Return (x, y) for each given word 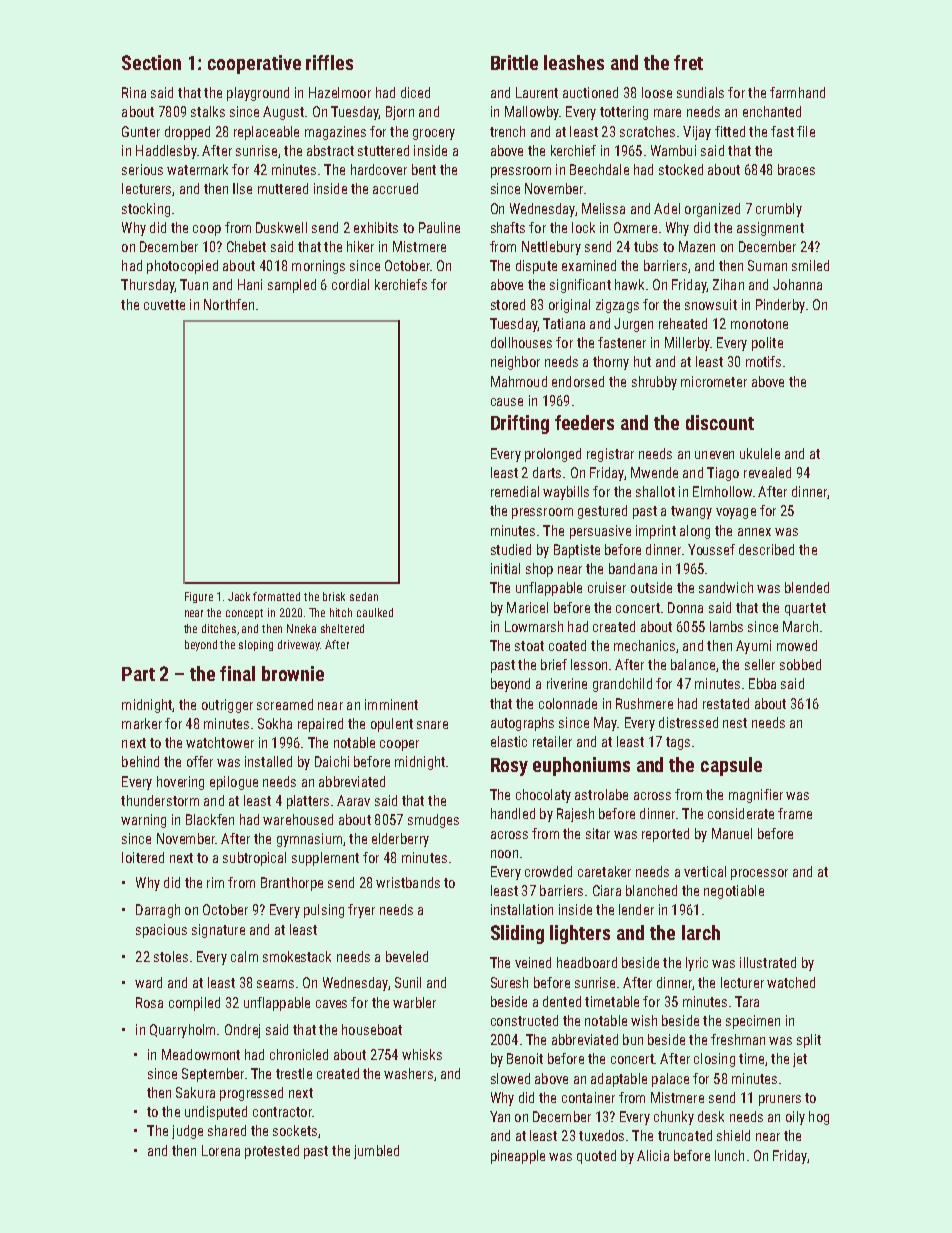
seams (275, 984)
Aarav (353, 800)
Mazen (697, 246)
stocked (681, 169)
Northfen (229, 304)
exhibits (376, 227)
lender (636, 909)
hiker (360, 246)
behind (140, 761)
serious (142, 169)
